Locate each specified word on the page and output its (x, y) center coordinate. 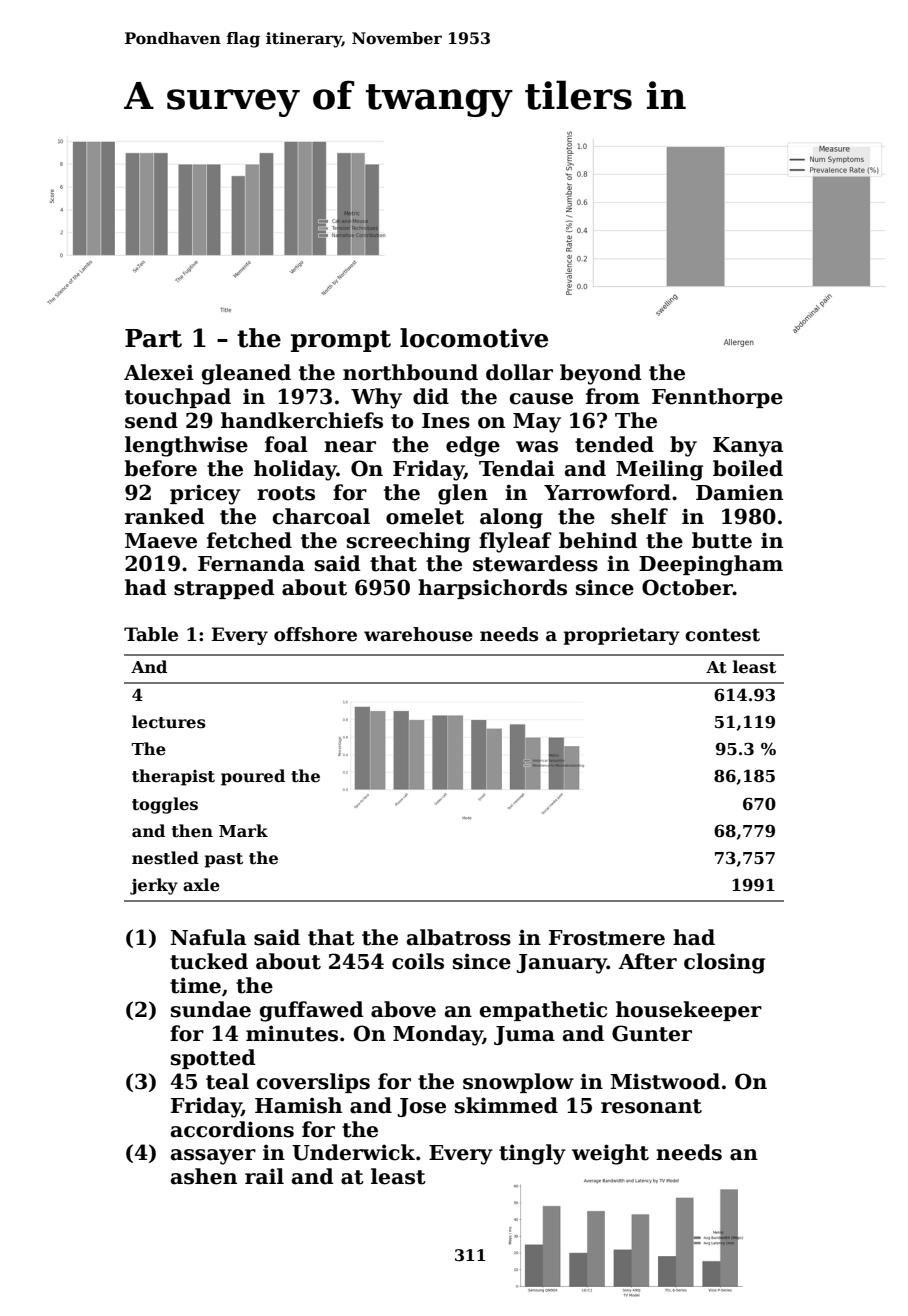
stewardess (535, 563)
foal (286, 444)
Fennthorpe (717, 398)
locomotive (474, 338)
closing (724, 963)
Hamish (298, 1105)
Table (151, 634)
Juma (524, 1035)
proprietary (622, 636)
